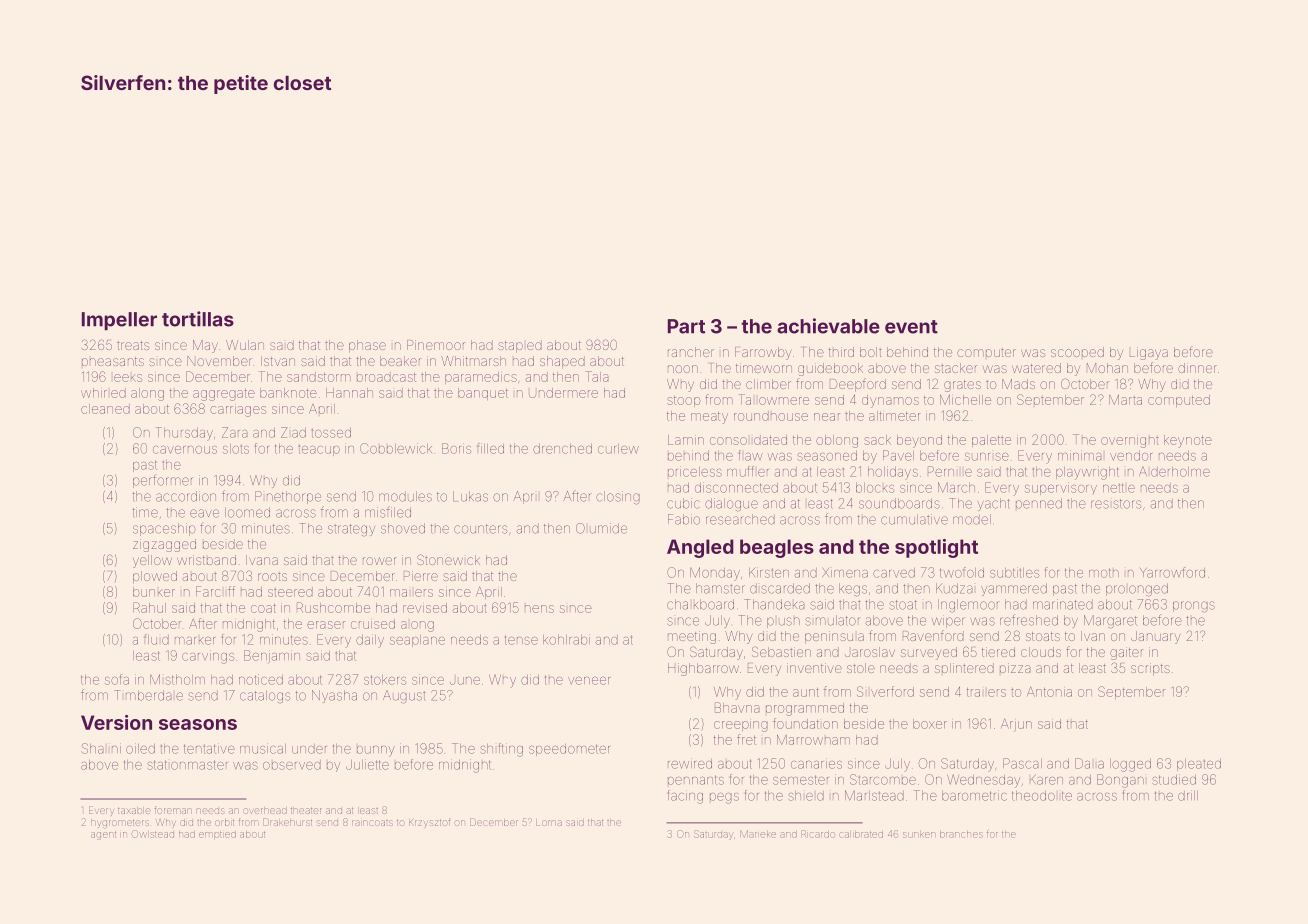 Image resolution: width=1308 pixels, height=924 pixels. Describe the element at coordinates (837, 441) in the screenshot. I see `oblong` at that location.
